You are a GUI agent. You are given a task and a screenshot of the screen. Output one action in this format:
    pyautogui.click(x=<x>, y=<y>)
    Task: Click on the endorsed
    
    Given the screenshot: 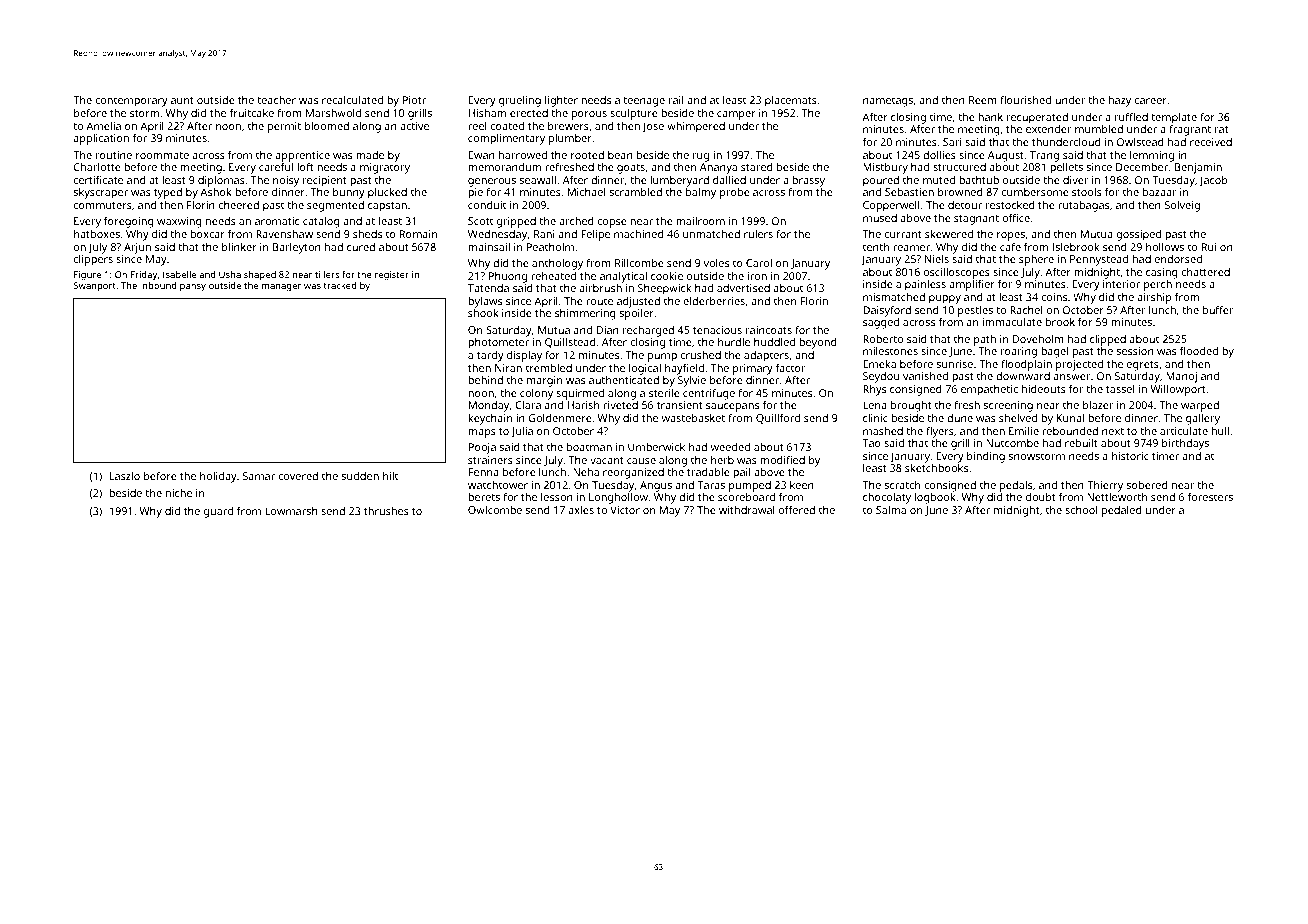 What is the action you would take?
    pyautogui.click(x=1178, y=259)
